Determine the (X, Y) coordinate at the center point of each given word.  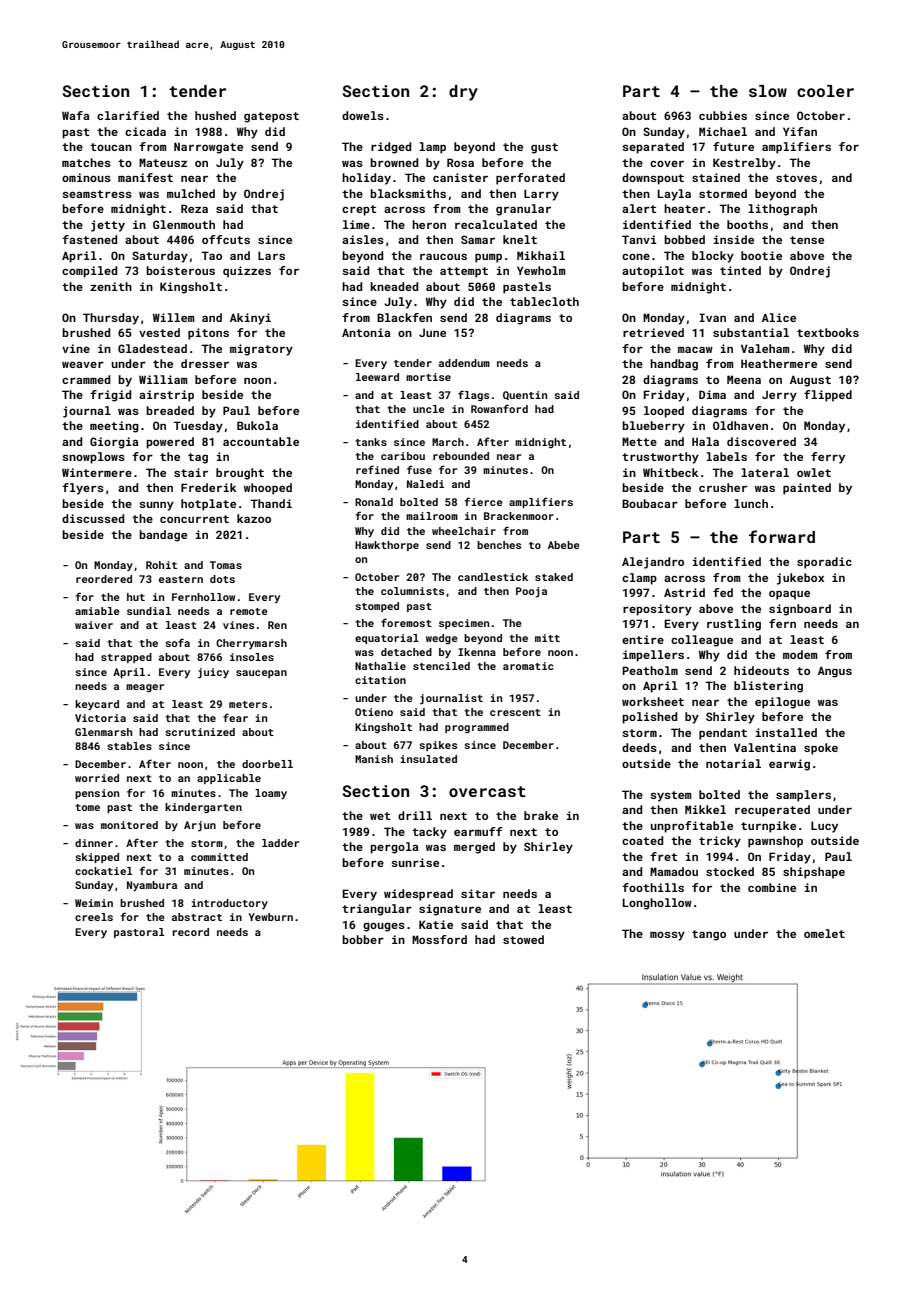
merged (474, 848)
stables (129, 746)
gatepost (271, 117)
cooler (825, 91)
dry (463, 93)
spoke (821, 749)
